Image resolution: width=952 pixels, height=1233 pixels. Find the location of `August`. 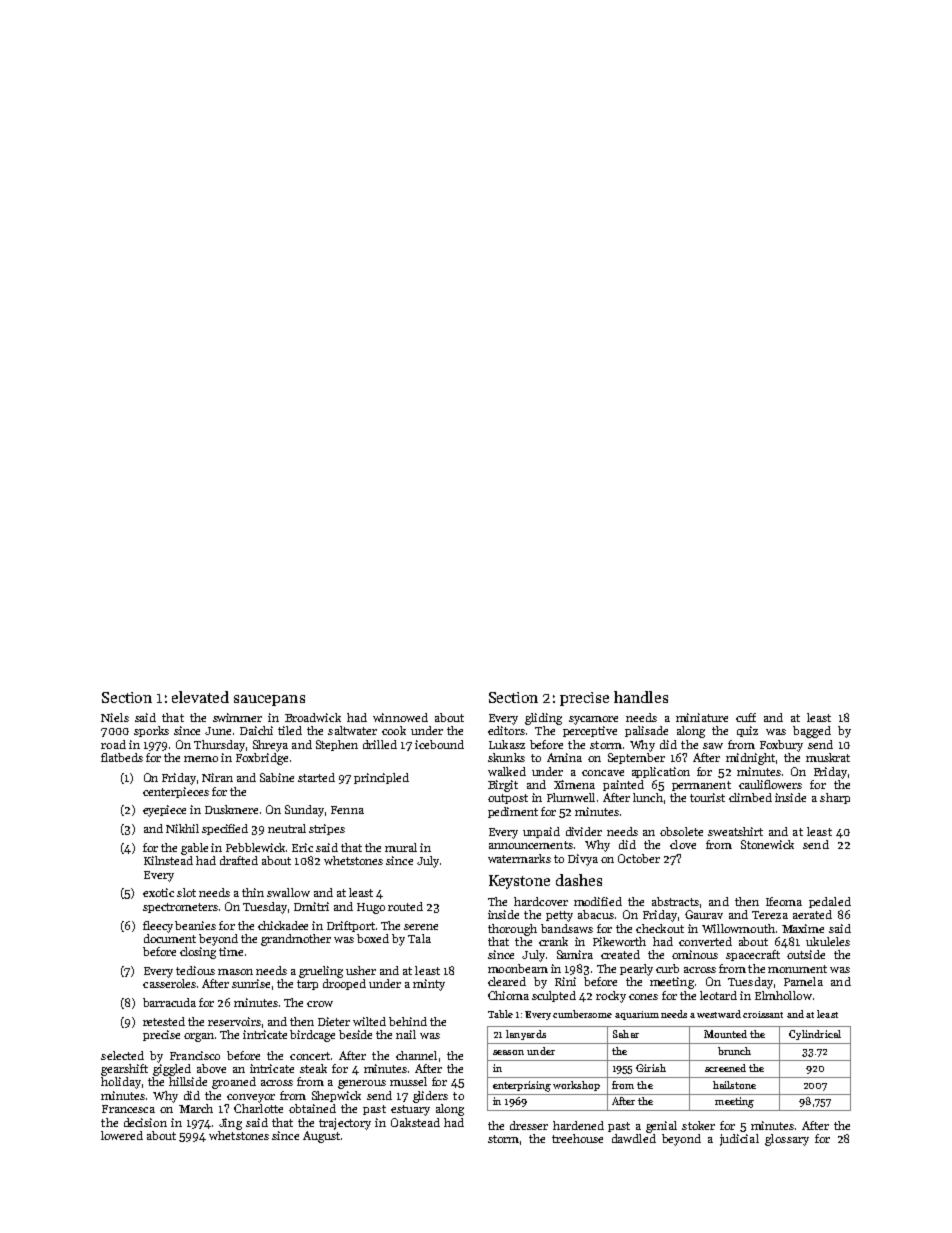

August is located at coordinates (321, 1137).
